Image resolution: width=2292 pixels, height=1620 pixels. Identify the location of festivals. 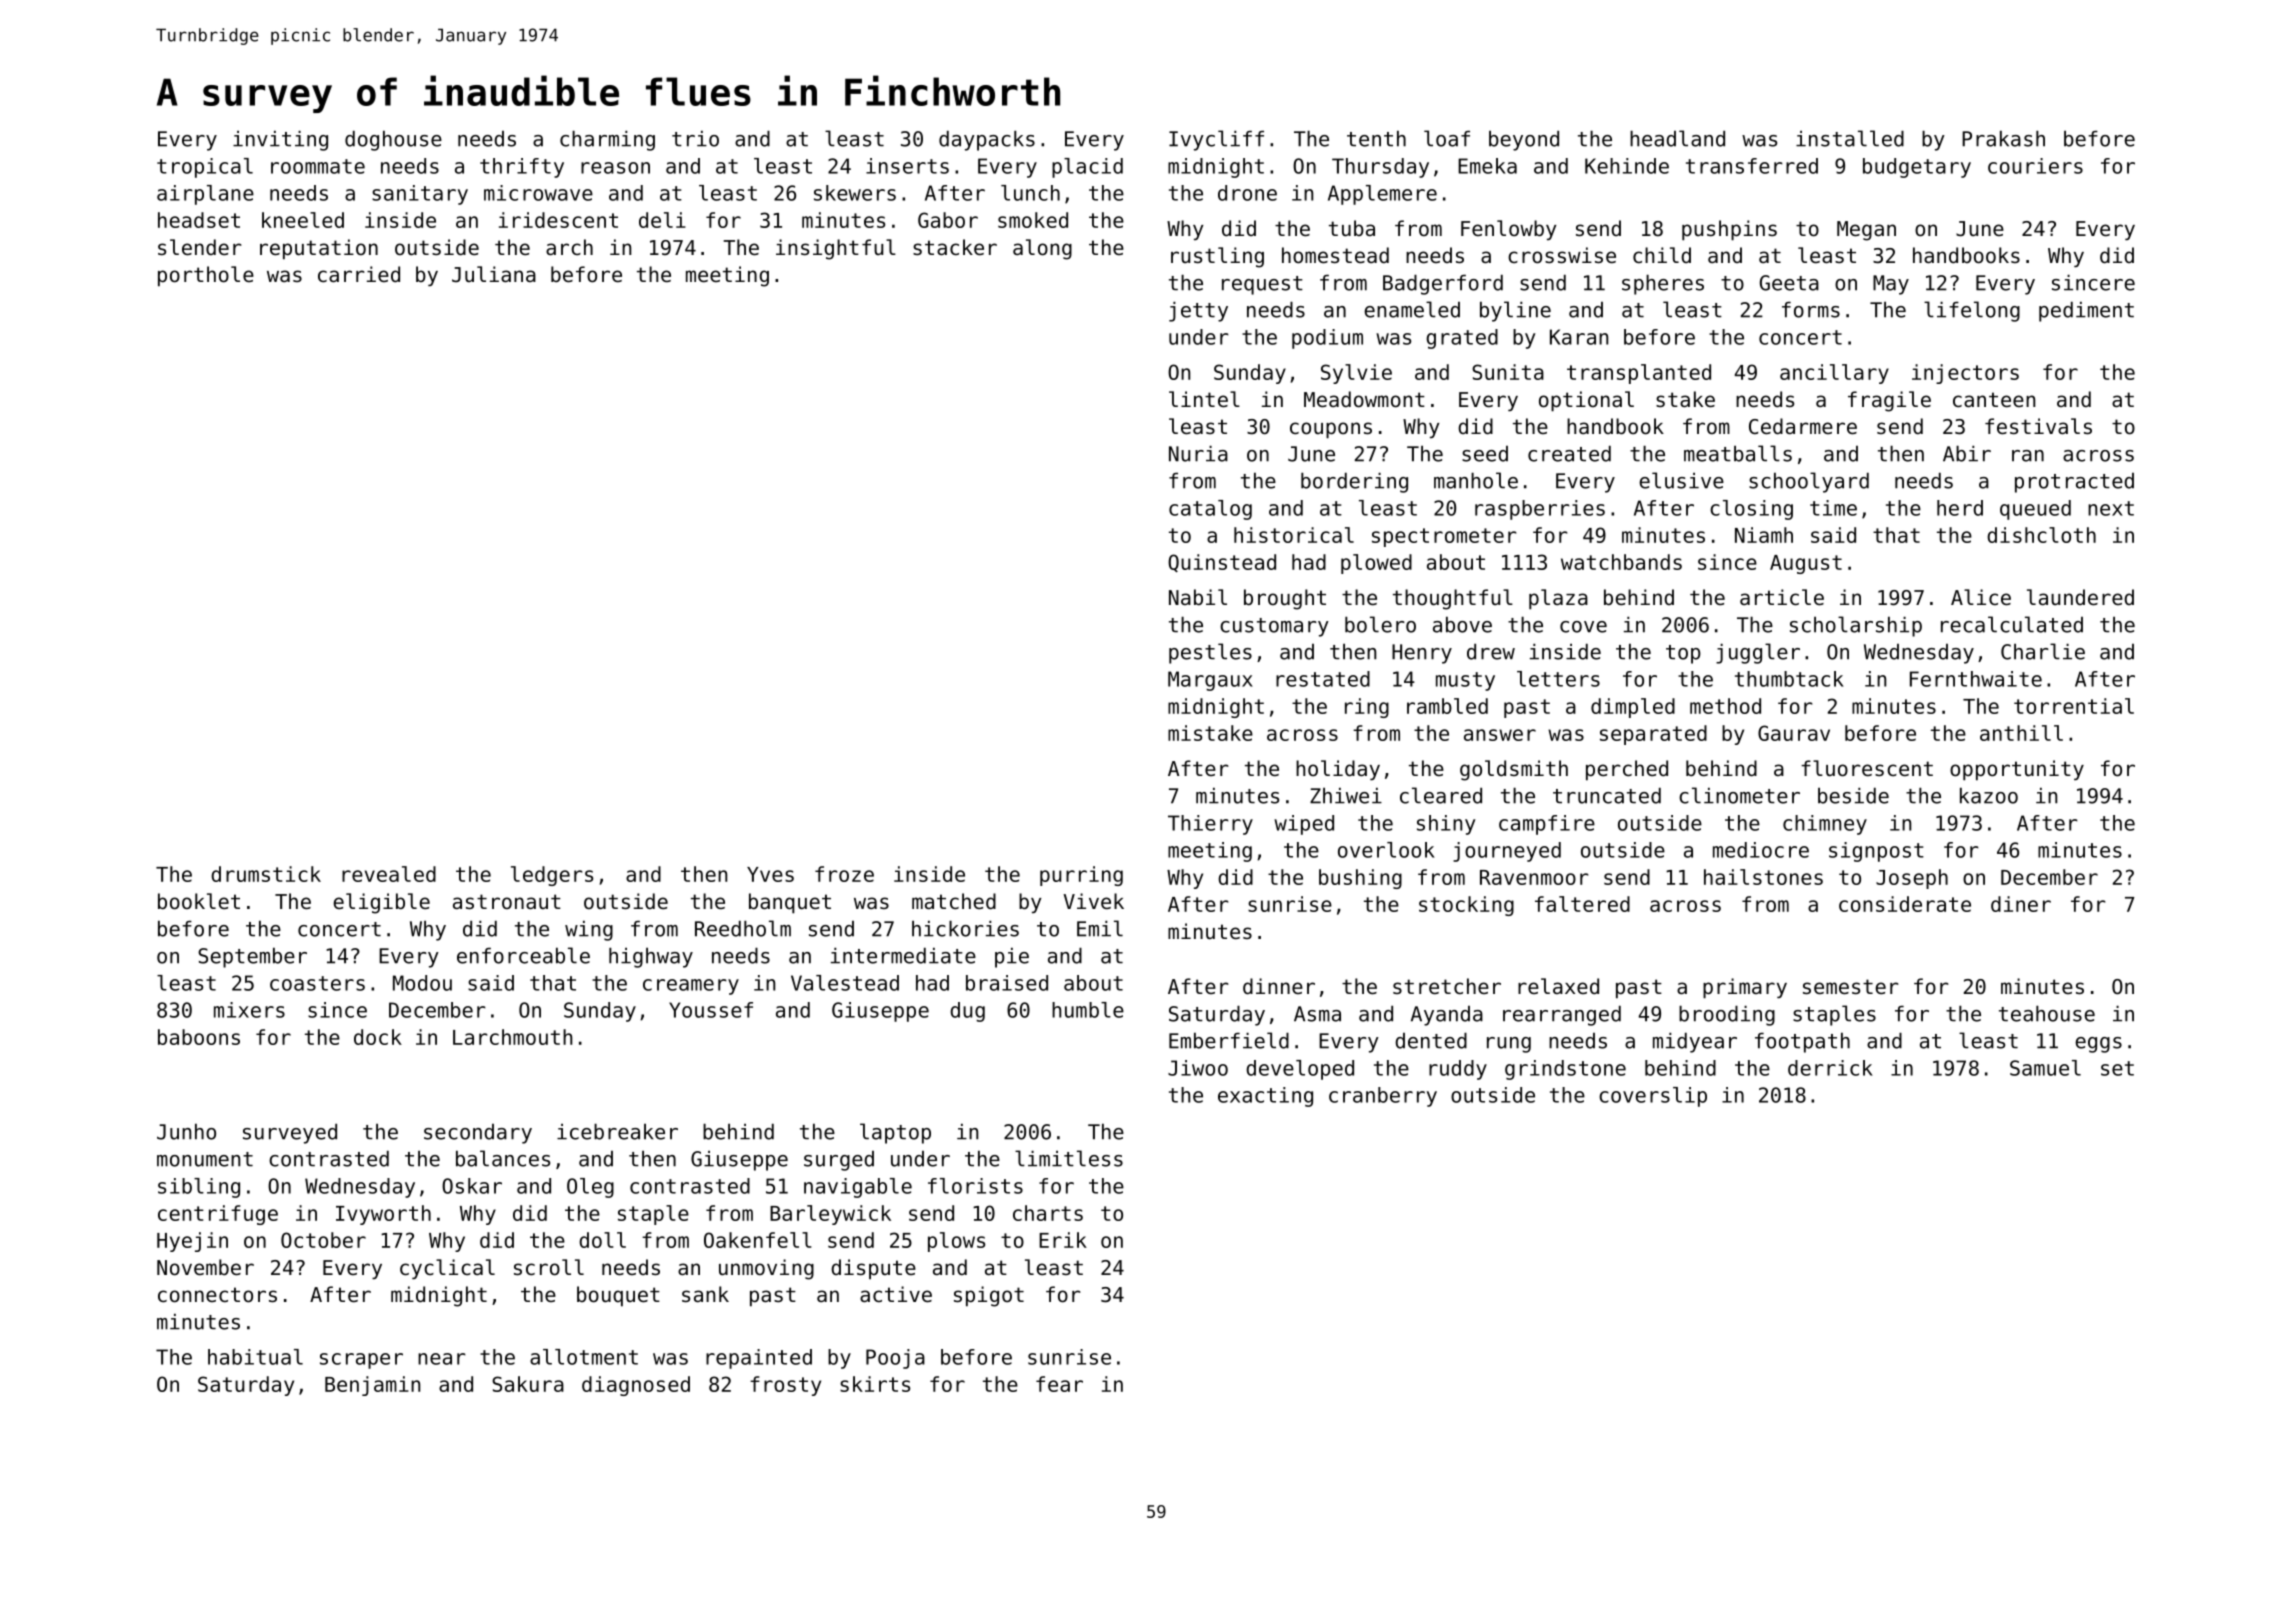
(2038, 426).
